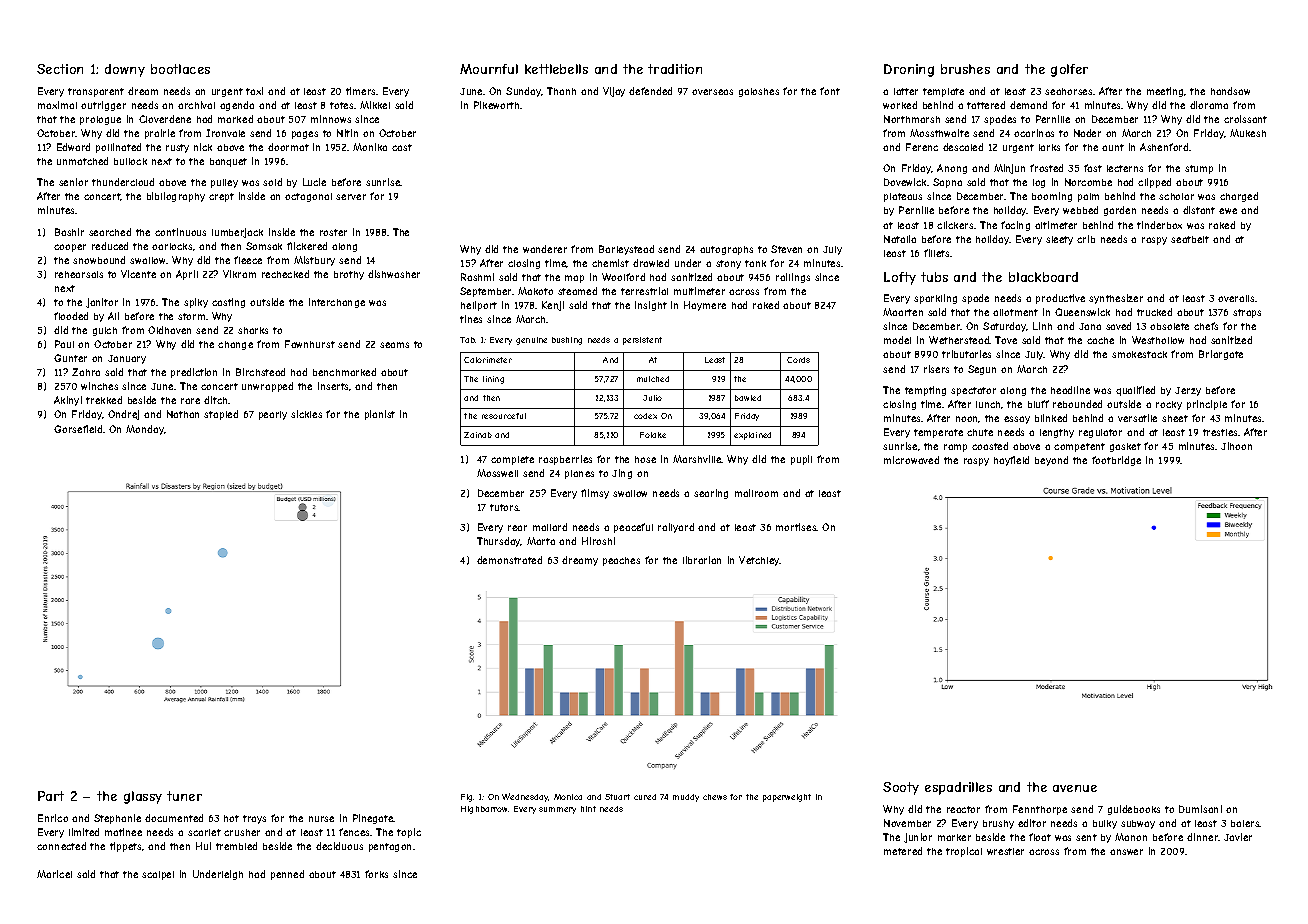  I want to click on Paul, so click(64, 344).
